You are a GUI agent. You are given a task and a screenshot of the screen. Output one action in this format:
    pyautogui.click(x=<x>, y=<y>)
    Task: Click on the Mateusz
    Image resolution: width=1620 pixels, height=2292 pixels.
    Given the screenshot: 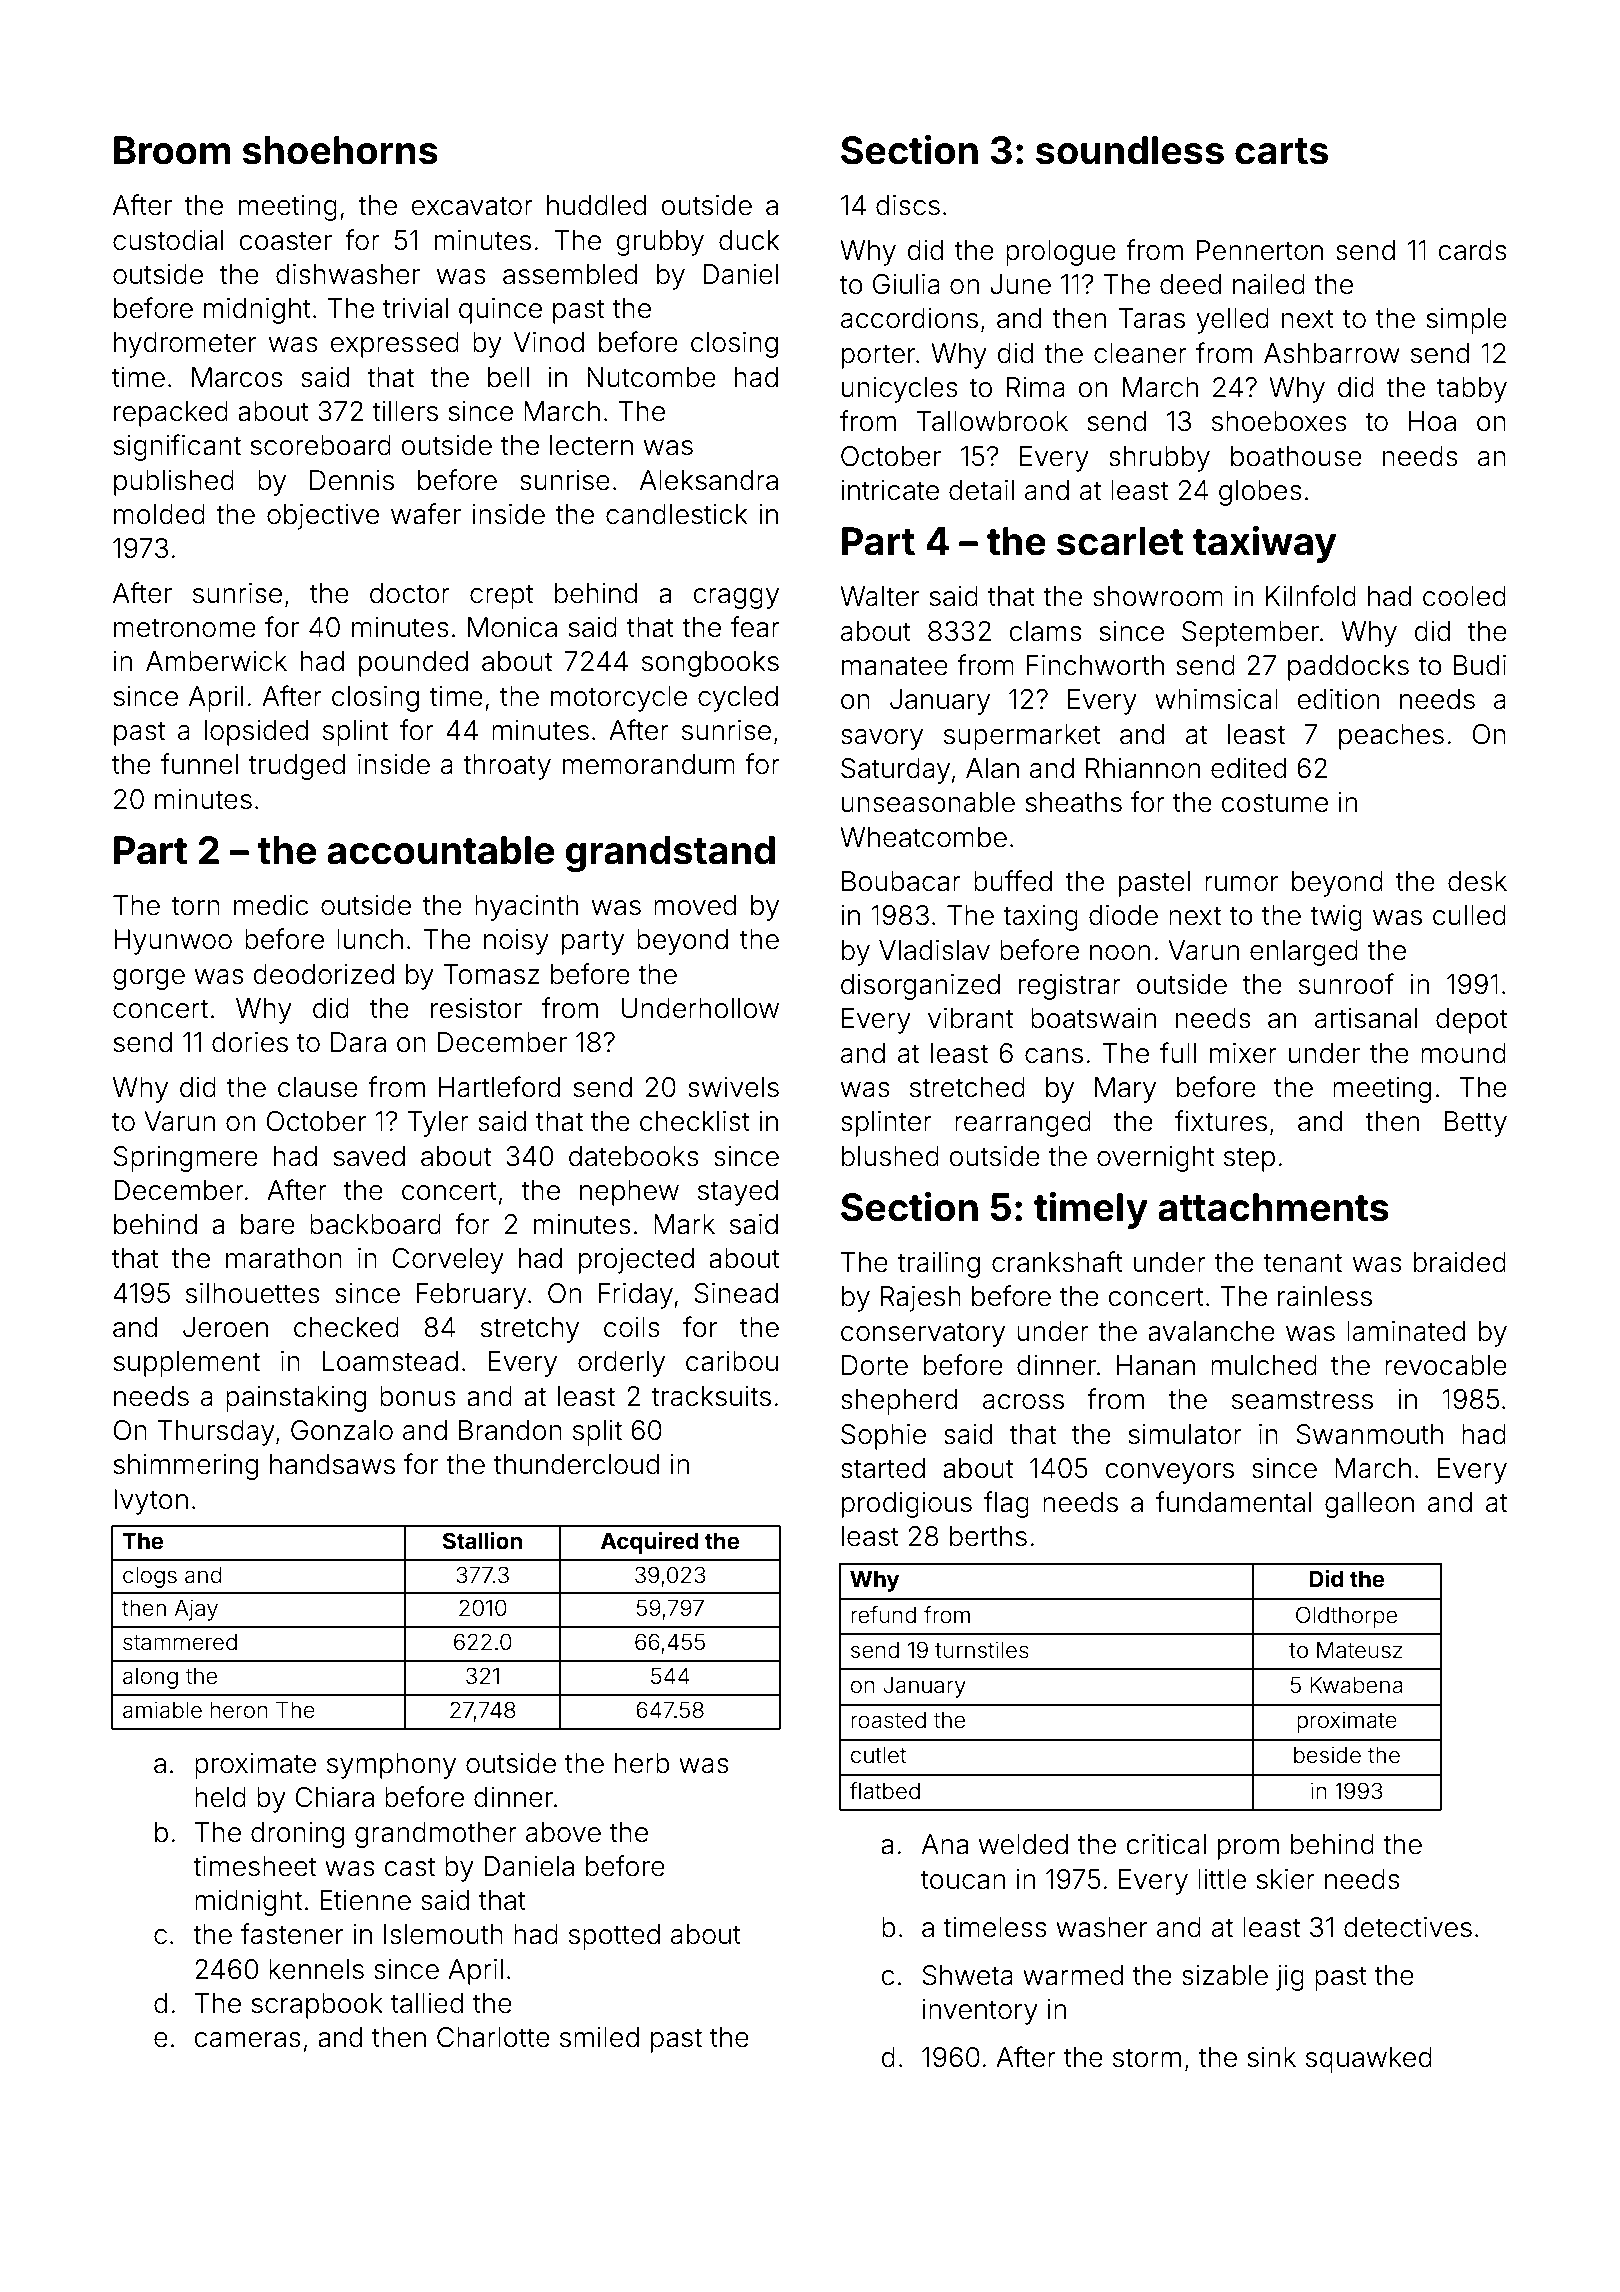 What is the action you would take?
    pyautogui.click(x=1360, y=1650)
